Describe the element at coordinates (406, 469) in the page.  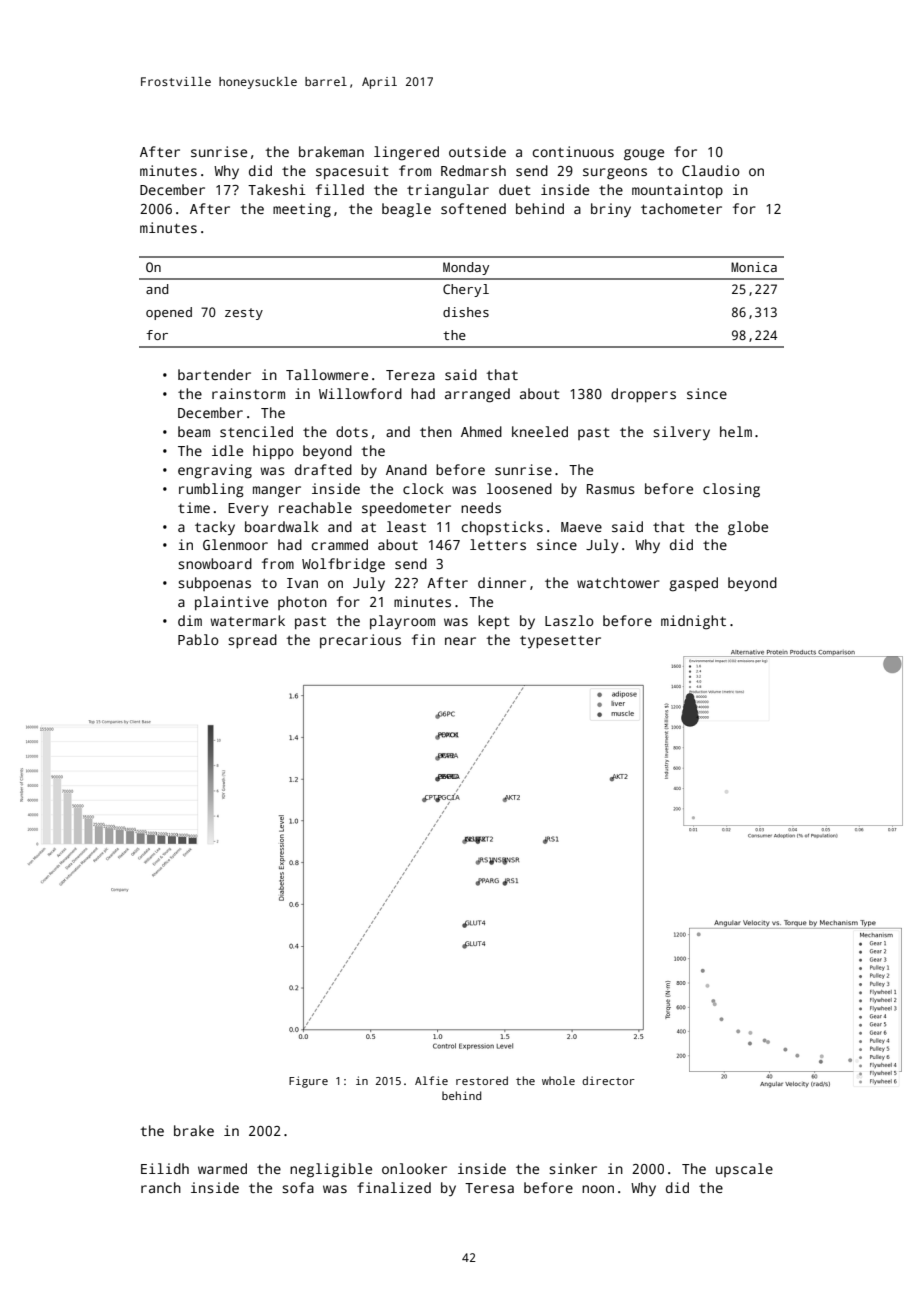
I see `Anand` at that location.
